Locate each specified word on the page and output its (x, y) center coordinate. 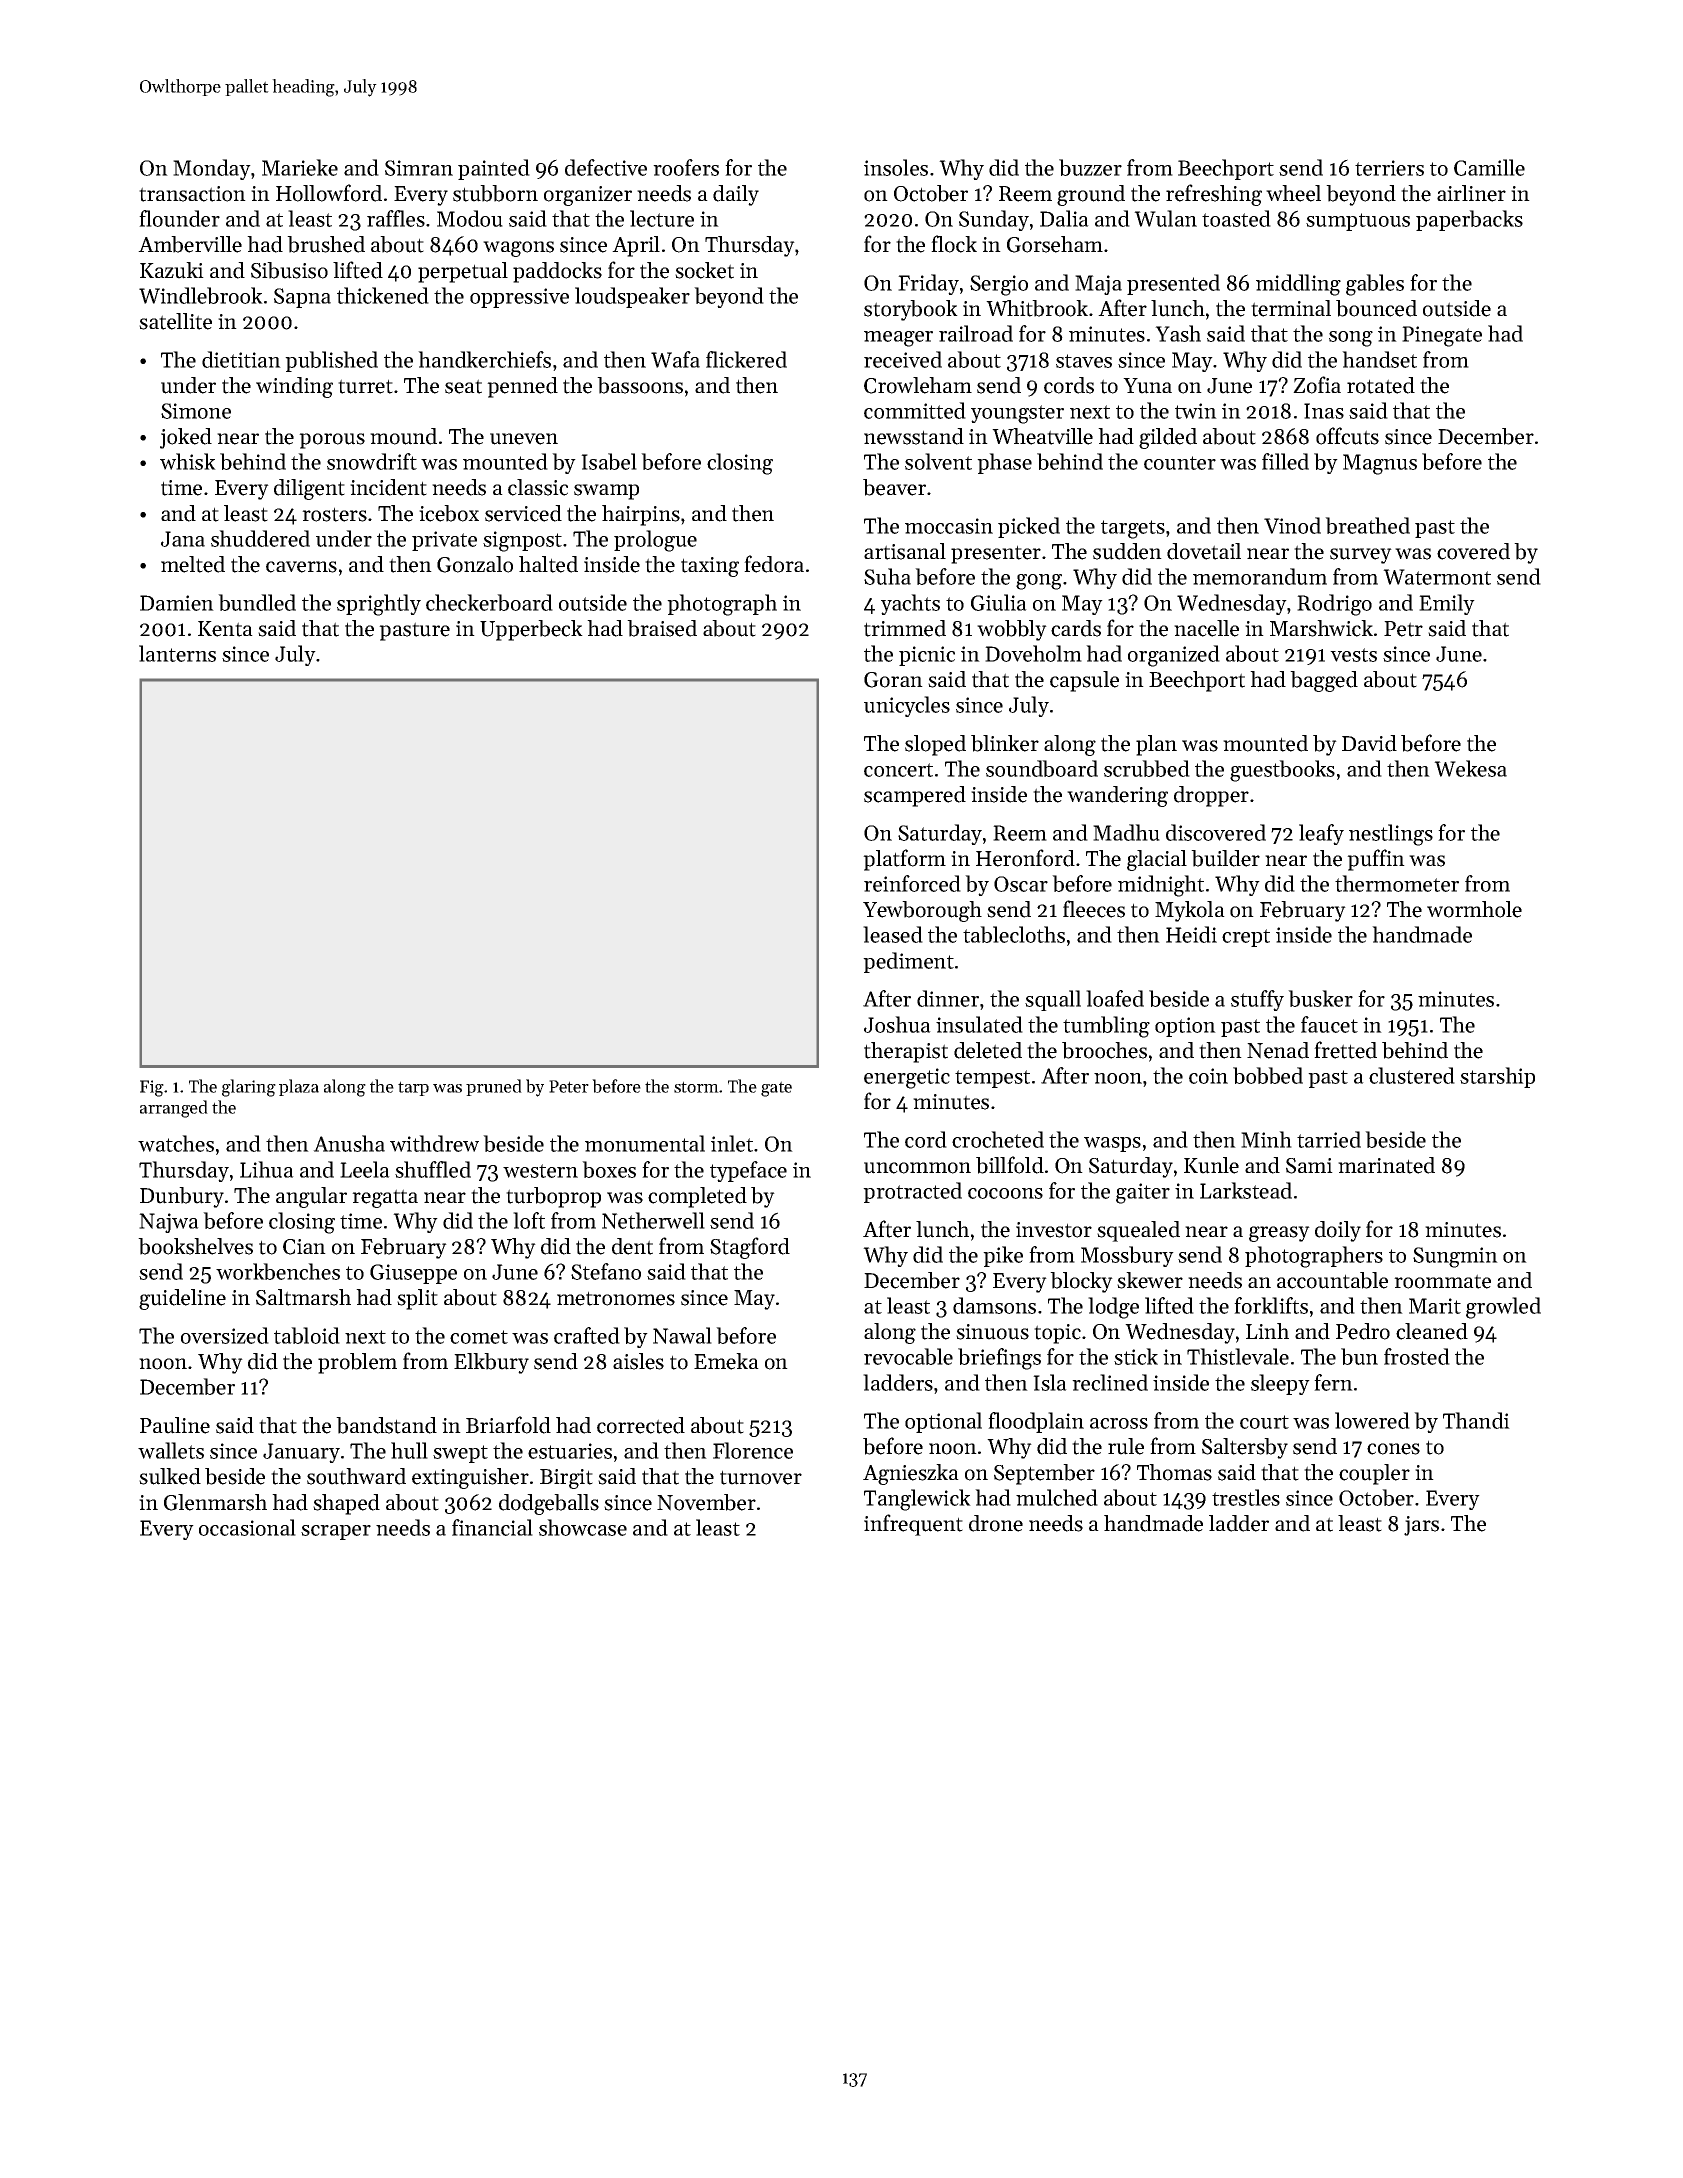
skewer (1150, 1280)
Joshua (897, 1024)
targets (1133, 529)
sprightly (379, 605)
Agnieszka (911, 1474)
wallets (171, 1450)
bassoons (640, 385)
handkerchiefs (484, 359)
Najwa (169, 1223)
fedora (774, 564)
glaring (249, 1088)
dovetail (1204, 551)
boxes (609, 1169)
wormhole (1474, 909)
